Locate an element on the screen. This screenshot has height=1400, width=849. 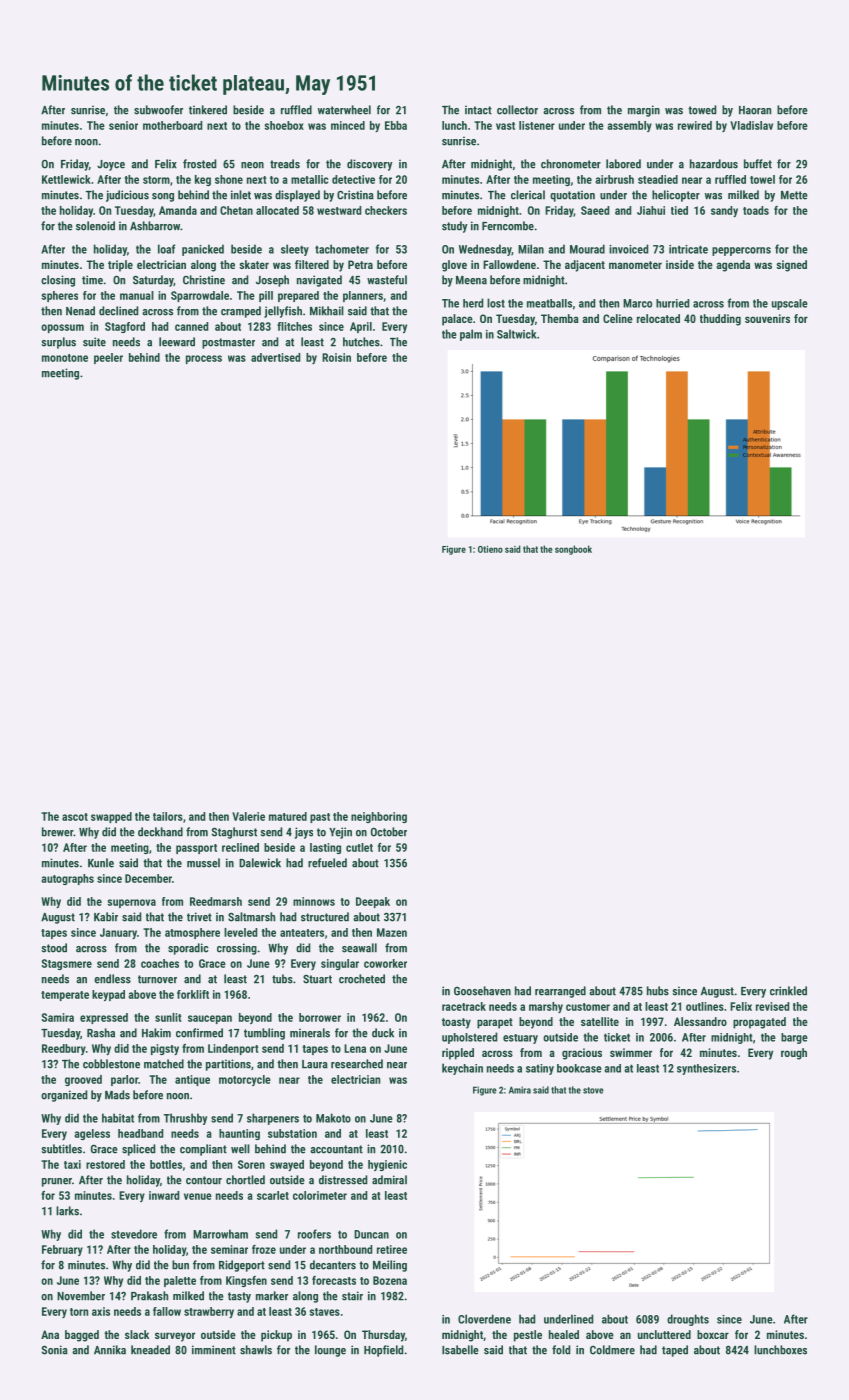
hygienic is located at coordinates (387, 1165).
